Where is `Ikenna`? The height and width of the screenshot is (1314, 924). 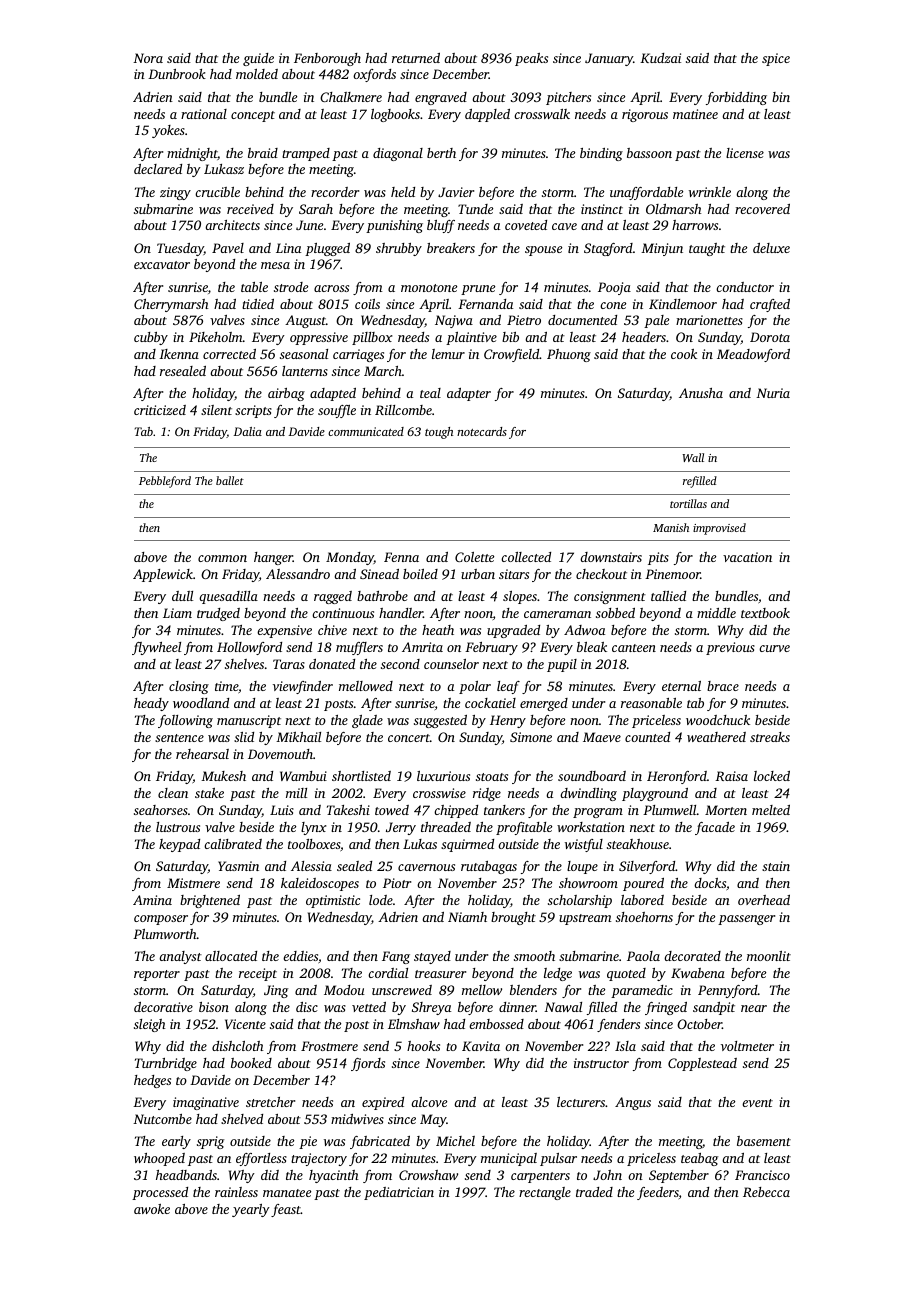 Ikenna is located at coordinates (179, 354).
